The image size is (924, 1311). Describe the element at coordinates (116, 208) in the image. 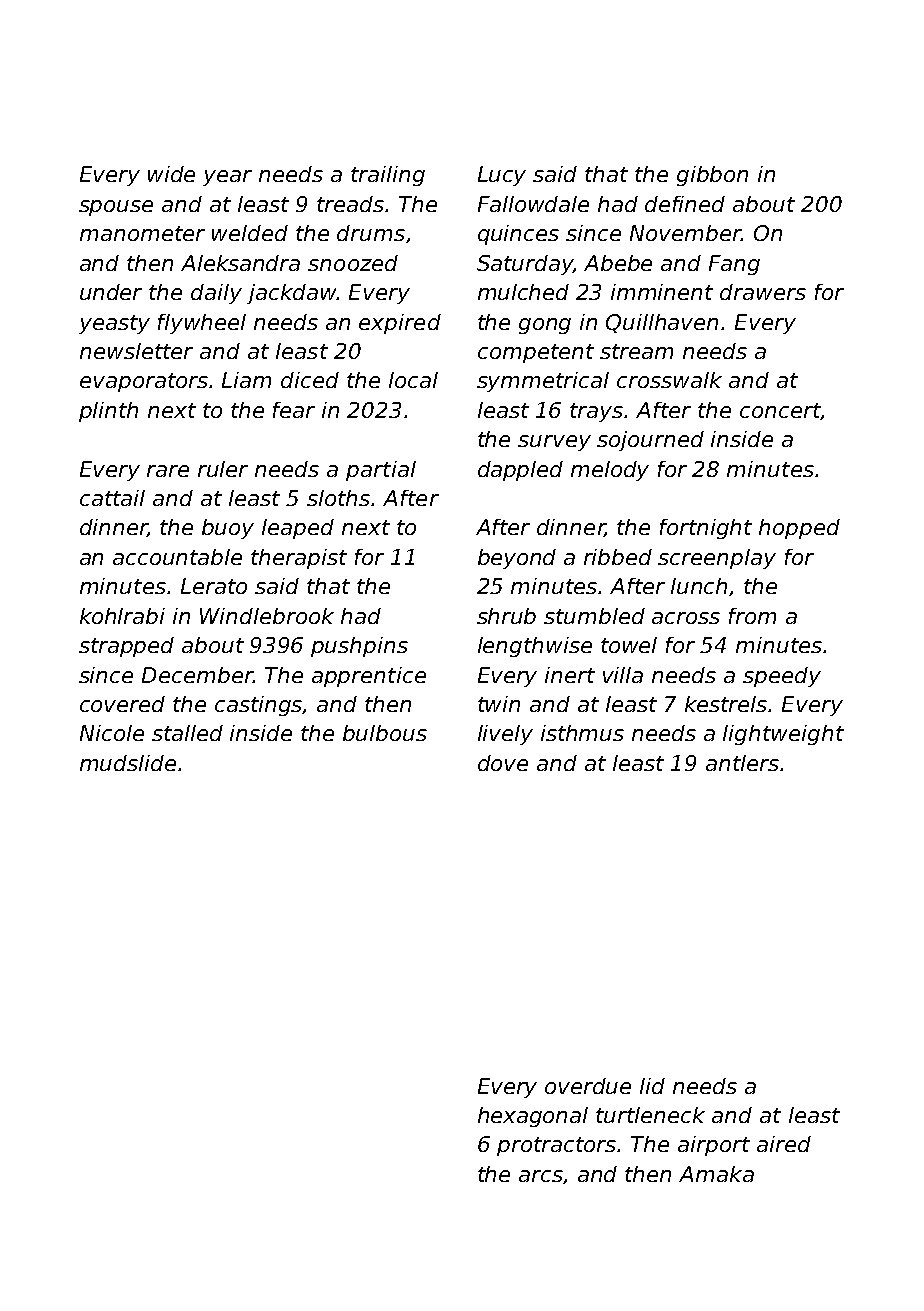

I see `spouse` at that location.
